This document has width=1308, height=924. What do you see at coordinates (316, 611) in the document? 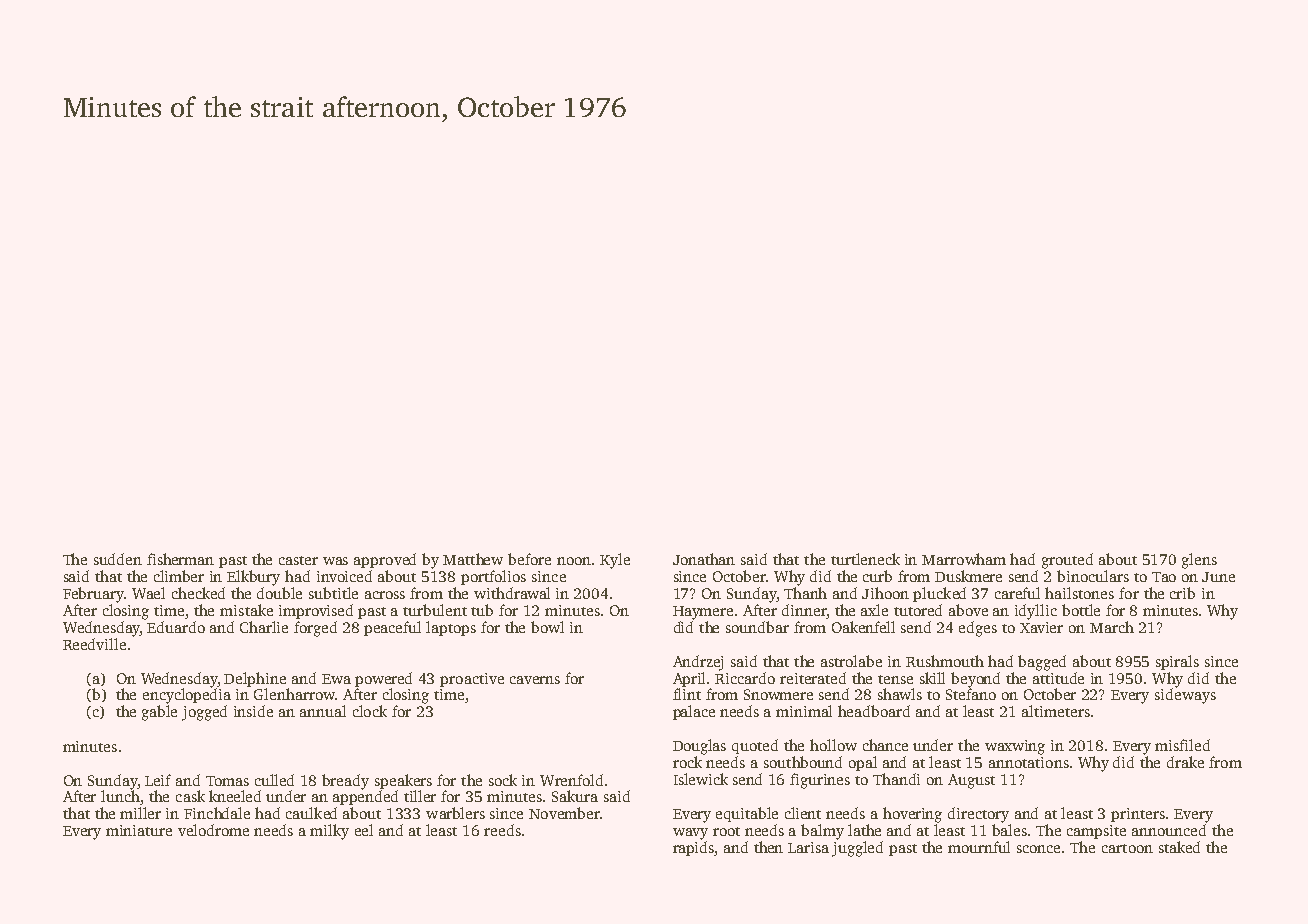
I see `improvised` at bounding box center [316, 611].
